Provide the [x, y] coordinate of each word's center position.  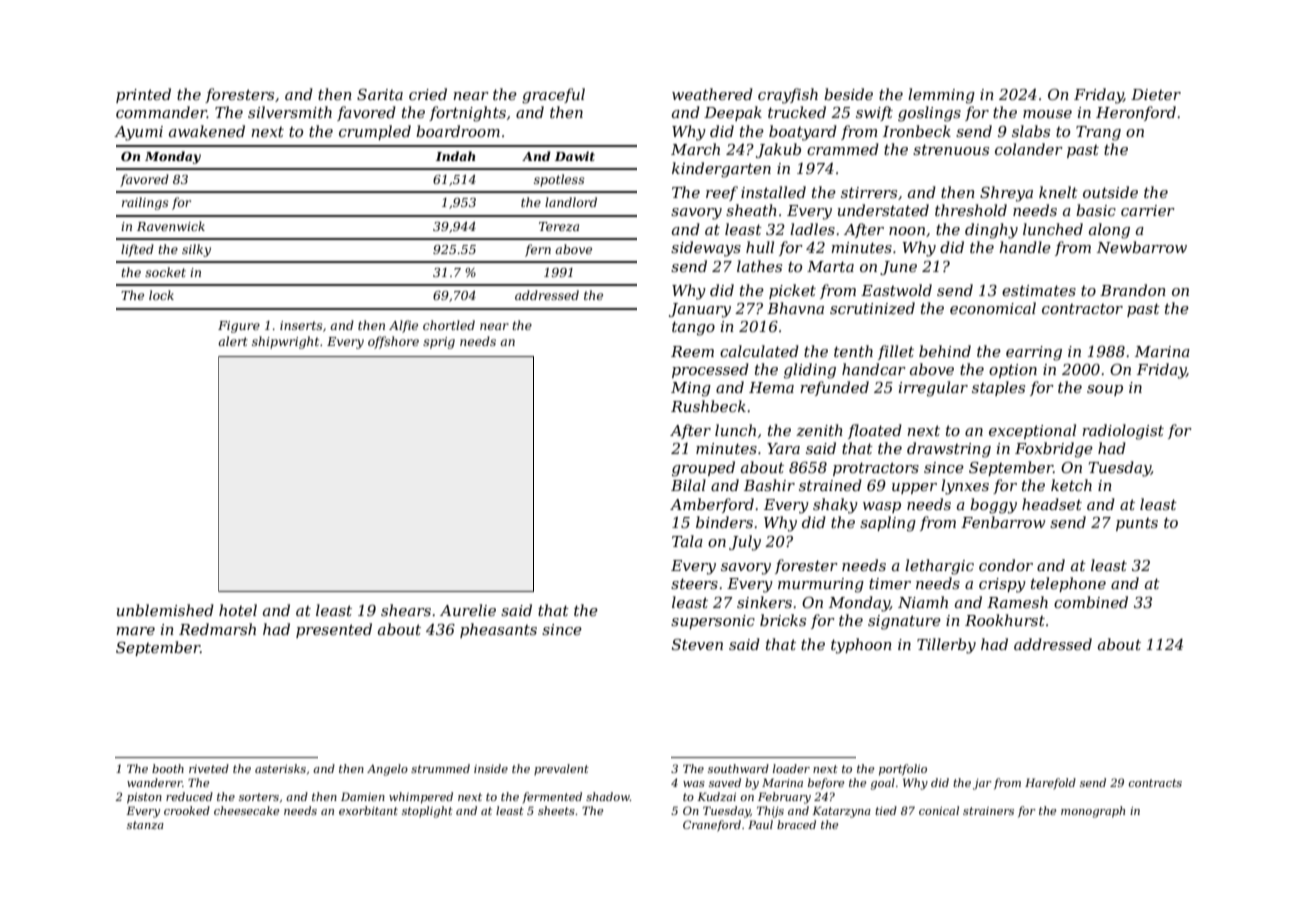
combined [1091, 602]
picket [792, 291]
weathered [712, 94]
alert [233, 341]
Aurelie [468, 610]
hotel [238, 610]
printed [143, 95]
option [1013, 371]
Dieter [1156, 94]
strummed [440, 768]
